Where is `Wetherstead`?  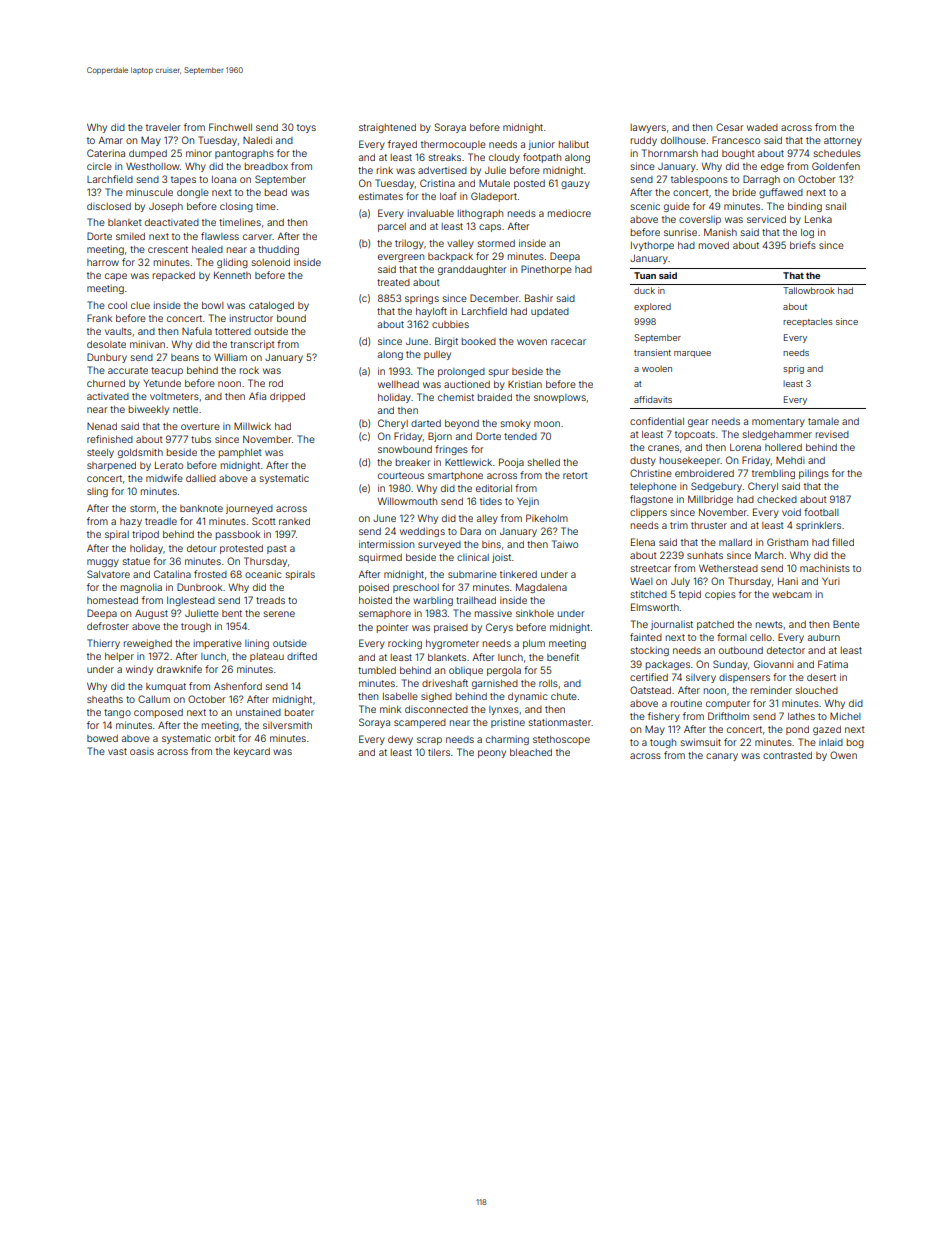
Wetherstead is located at coordinates (728, 568).
